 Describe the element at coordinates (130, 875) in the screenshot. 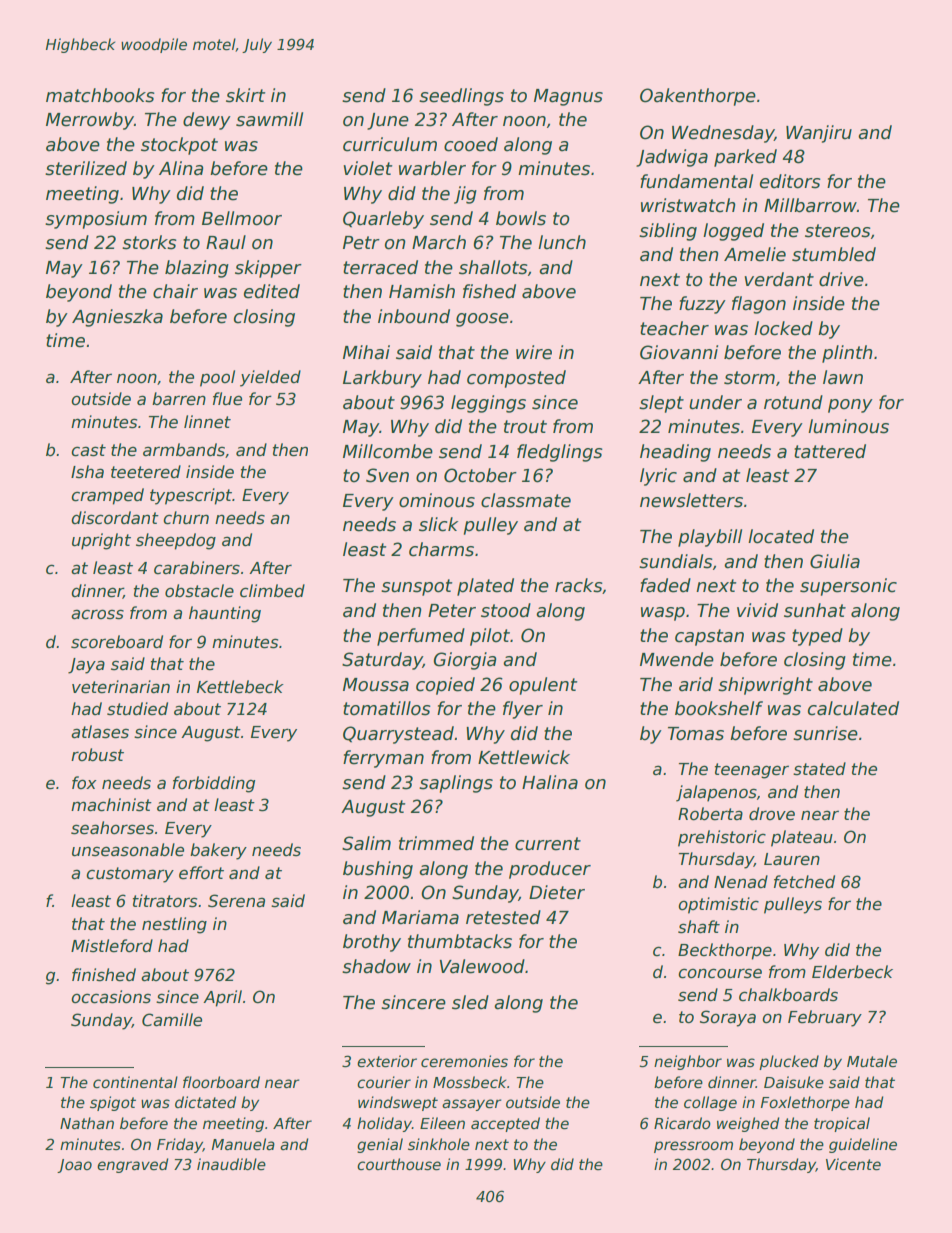

I see `customary` at that location.
